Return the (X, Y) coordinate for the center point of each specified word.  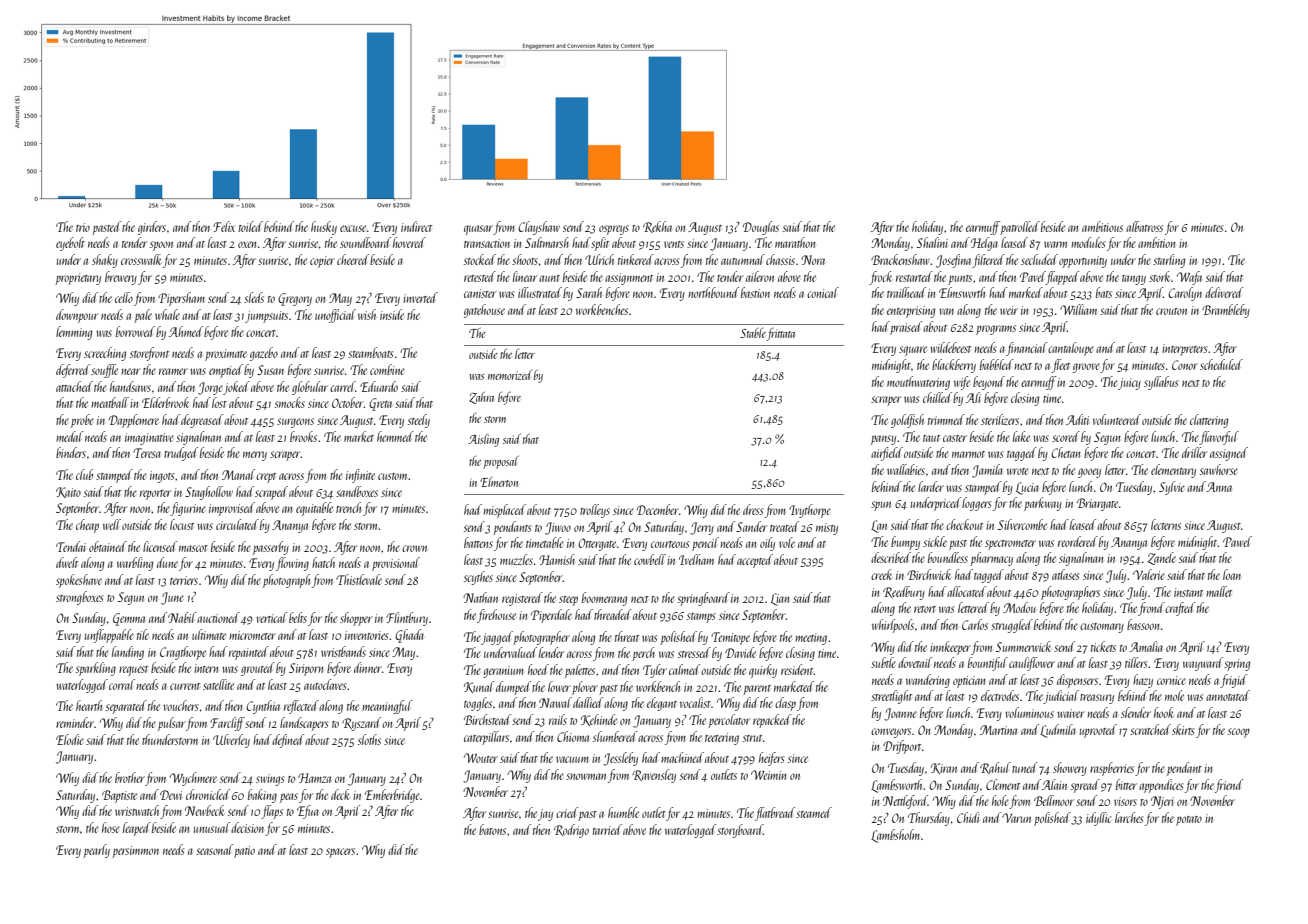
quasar (479, 230)
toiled (251, 226)
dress (753, 509)
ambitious (1102, 226)
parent (757, 690)
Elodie (70, 739)
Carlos (975, 624)
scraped (271, 493)
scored (1066, 436)
